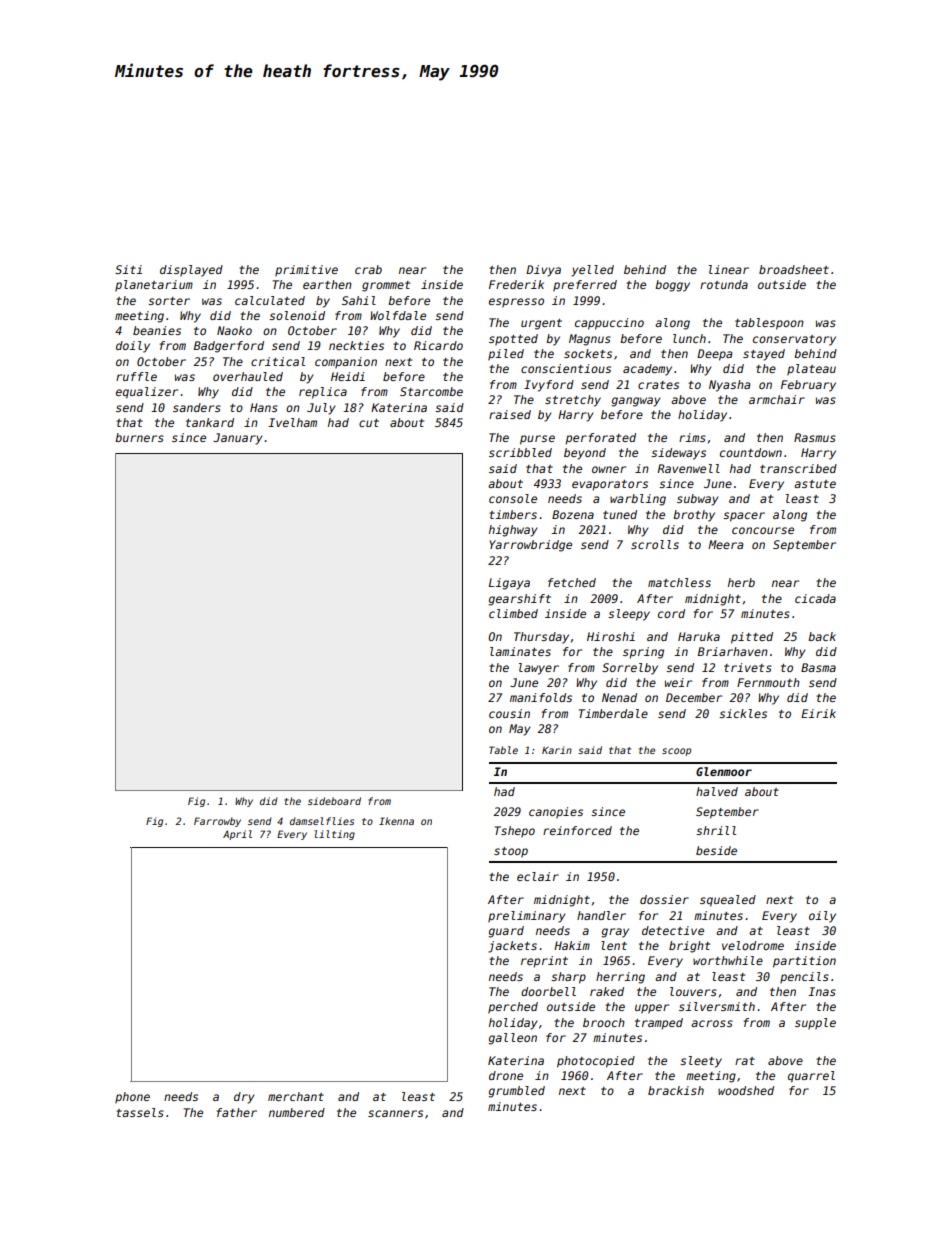 The image size is (952, 1233). Describe the element at coordinates (724, 771) in the screenshot. I see `Glenmoor` at that location.
